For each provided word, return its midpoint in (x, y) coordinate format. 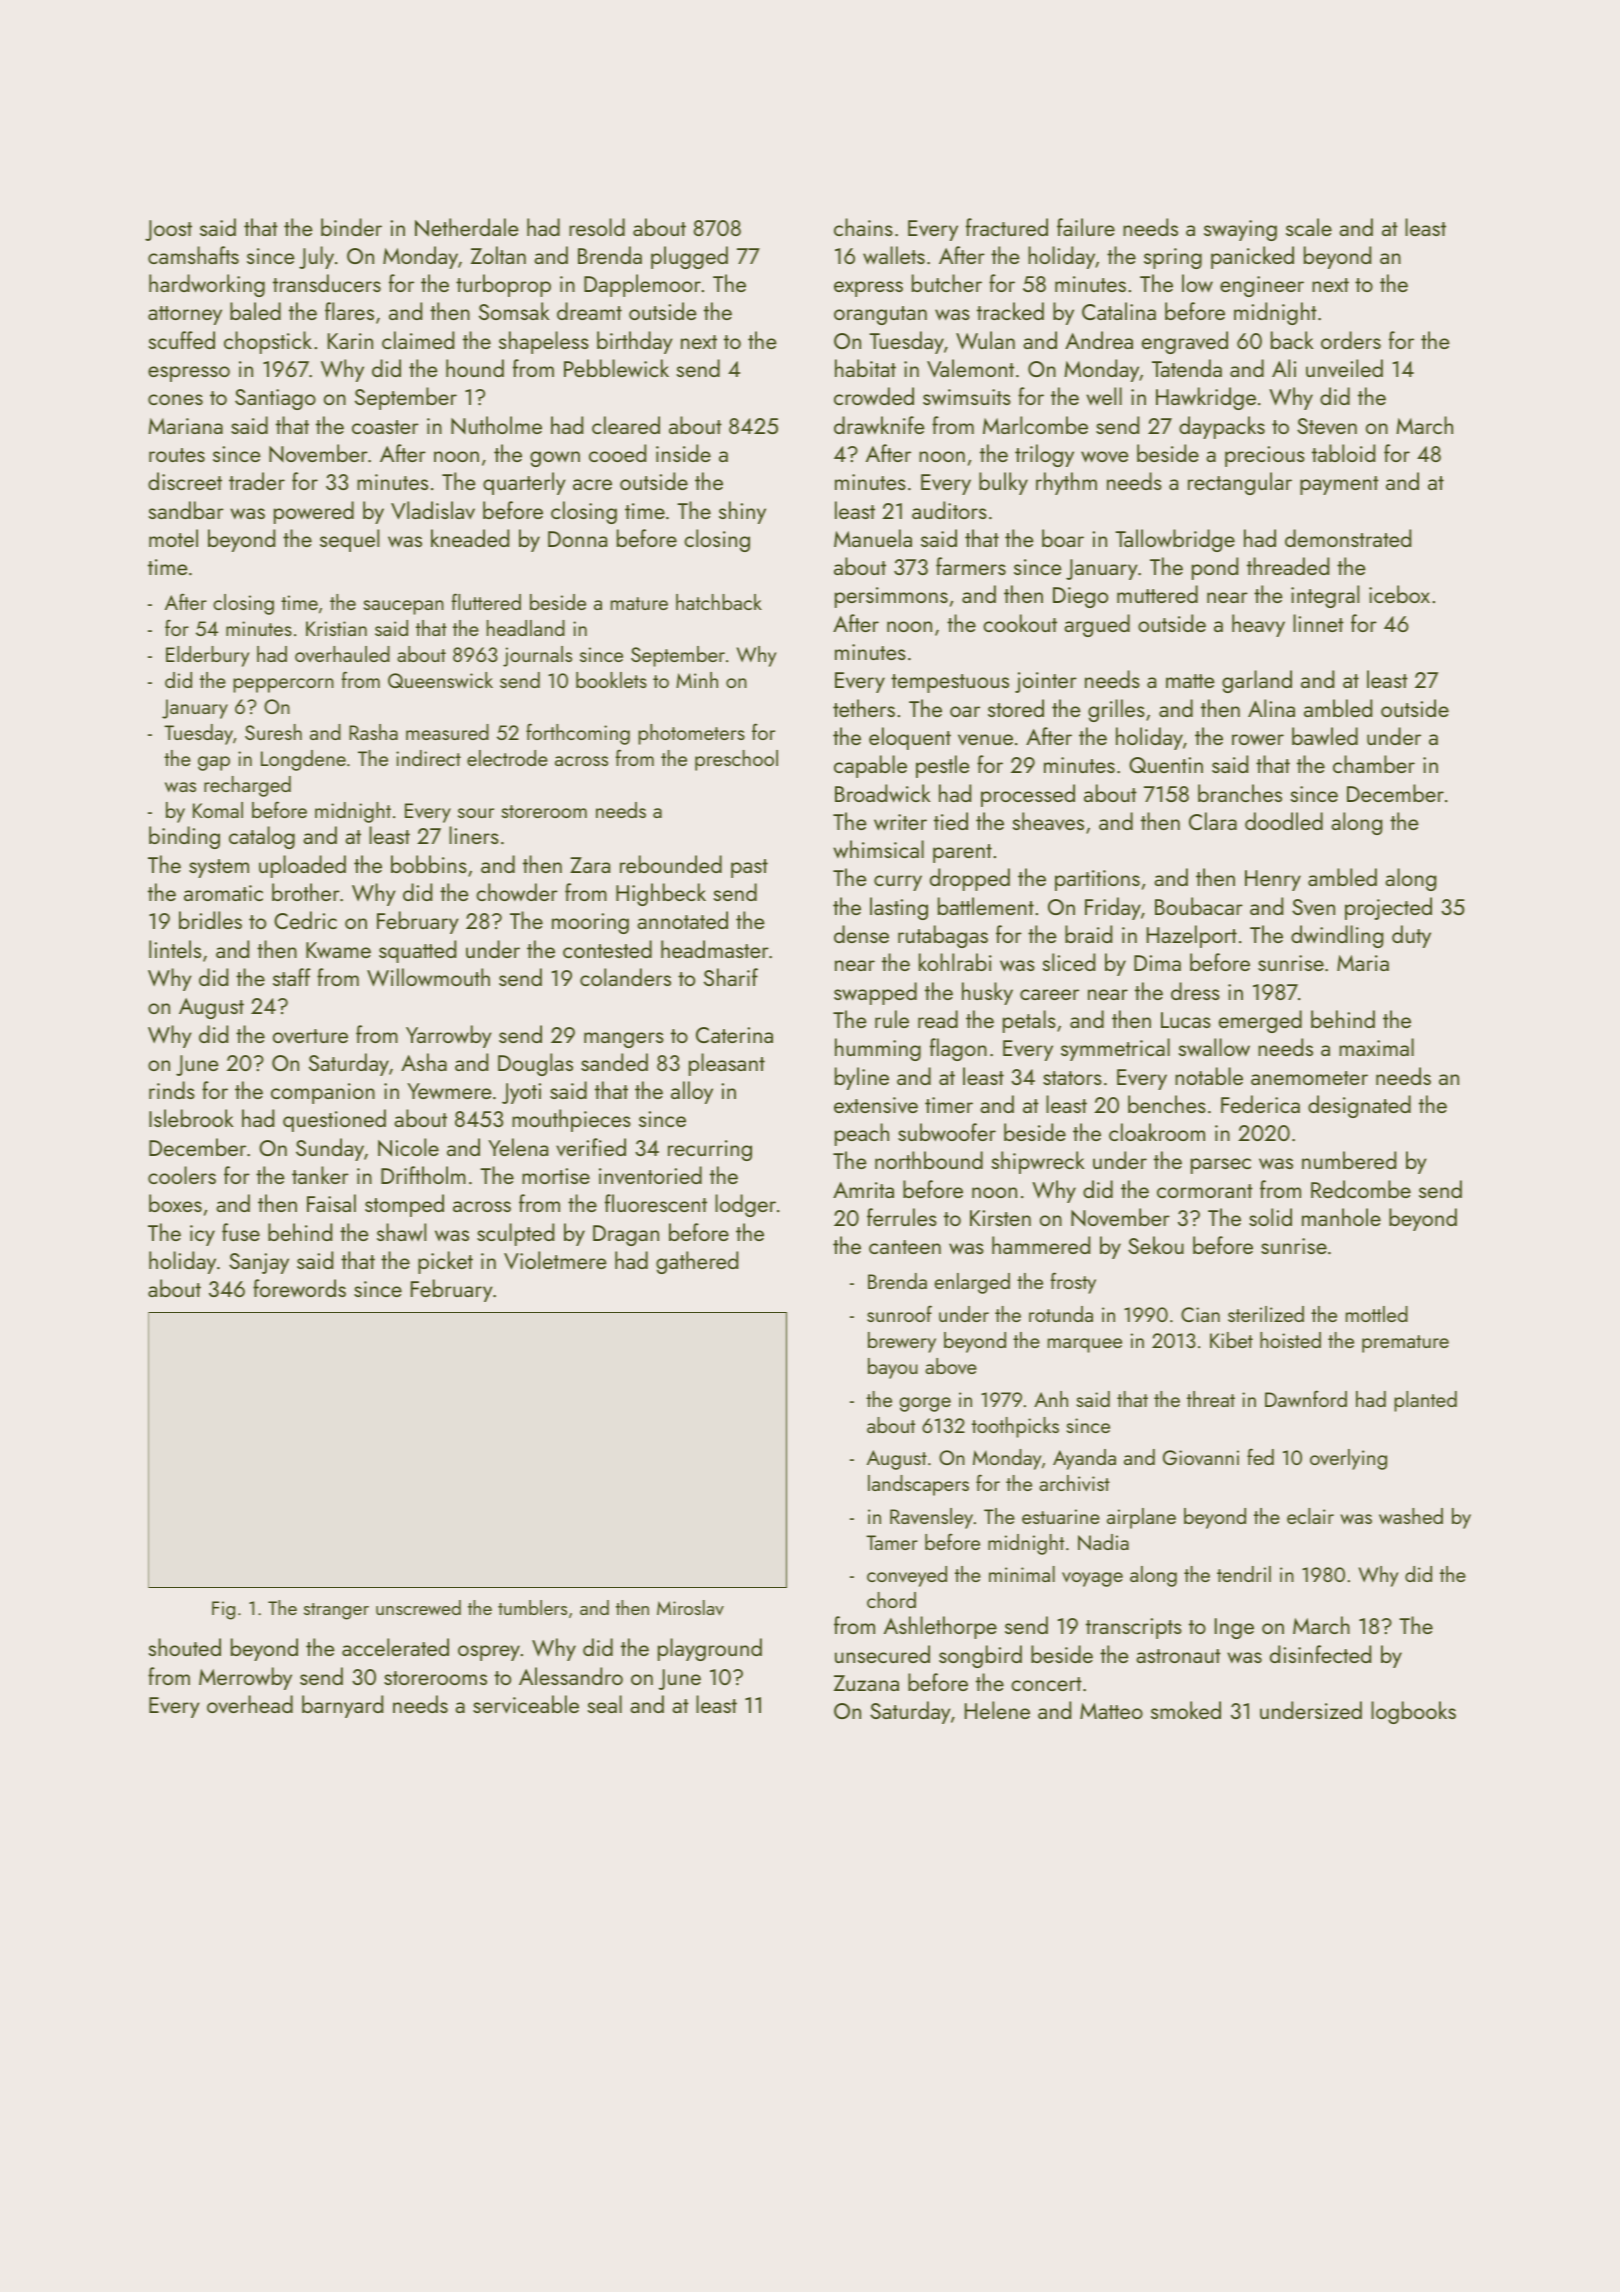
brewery (902, 1342)
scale (1309, 227)
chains (863, 227)
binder (351, 227)
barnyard (342, 1706)
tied (951, 821)
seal (605, 1704)
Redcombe (1361, 1189)
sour (476, 813)
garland (1257, 681)
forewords (299, 1288)
